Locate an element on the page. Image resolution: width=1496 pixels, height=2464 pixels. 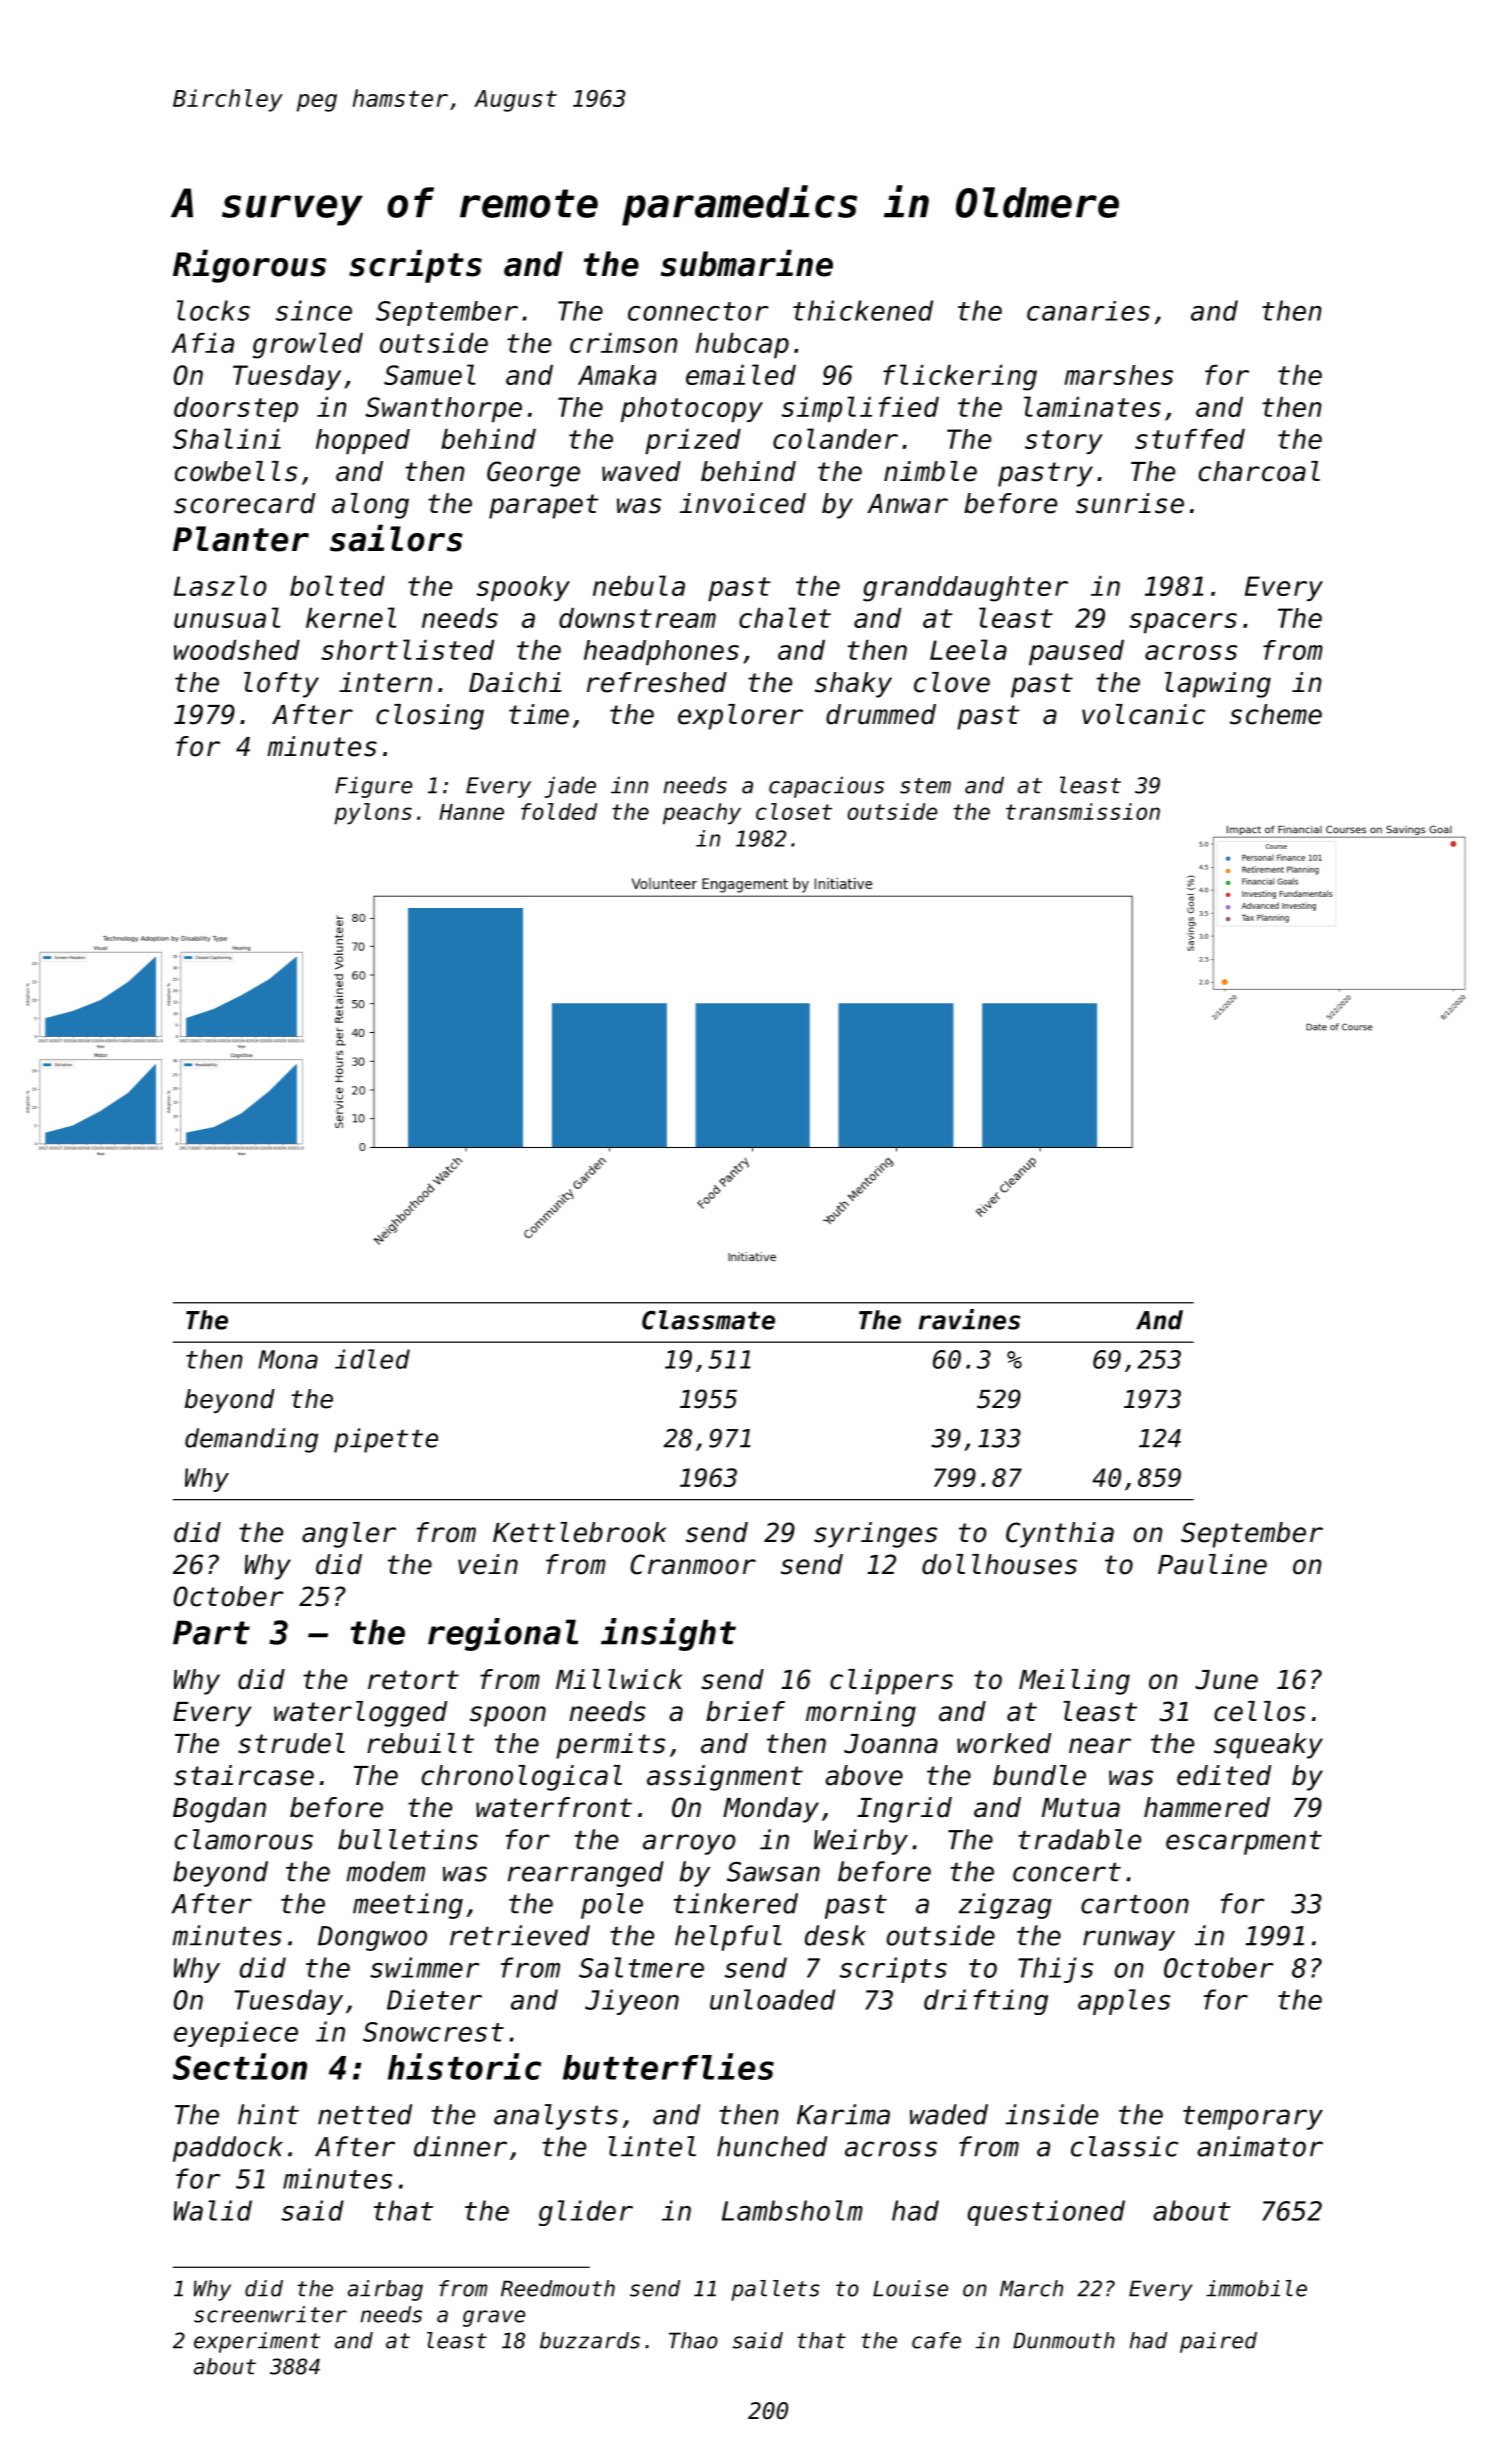
pylons is located at coordinates (373, 814).
